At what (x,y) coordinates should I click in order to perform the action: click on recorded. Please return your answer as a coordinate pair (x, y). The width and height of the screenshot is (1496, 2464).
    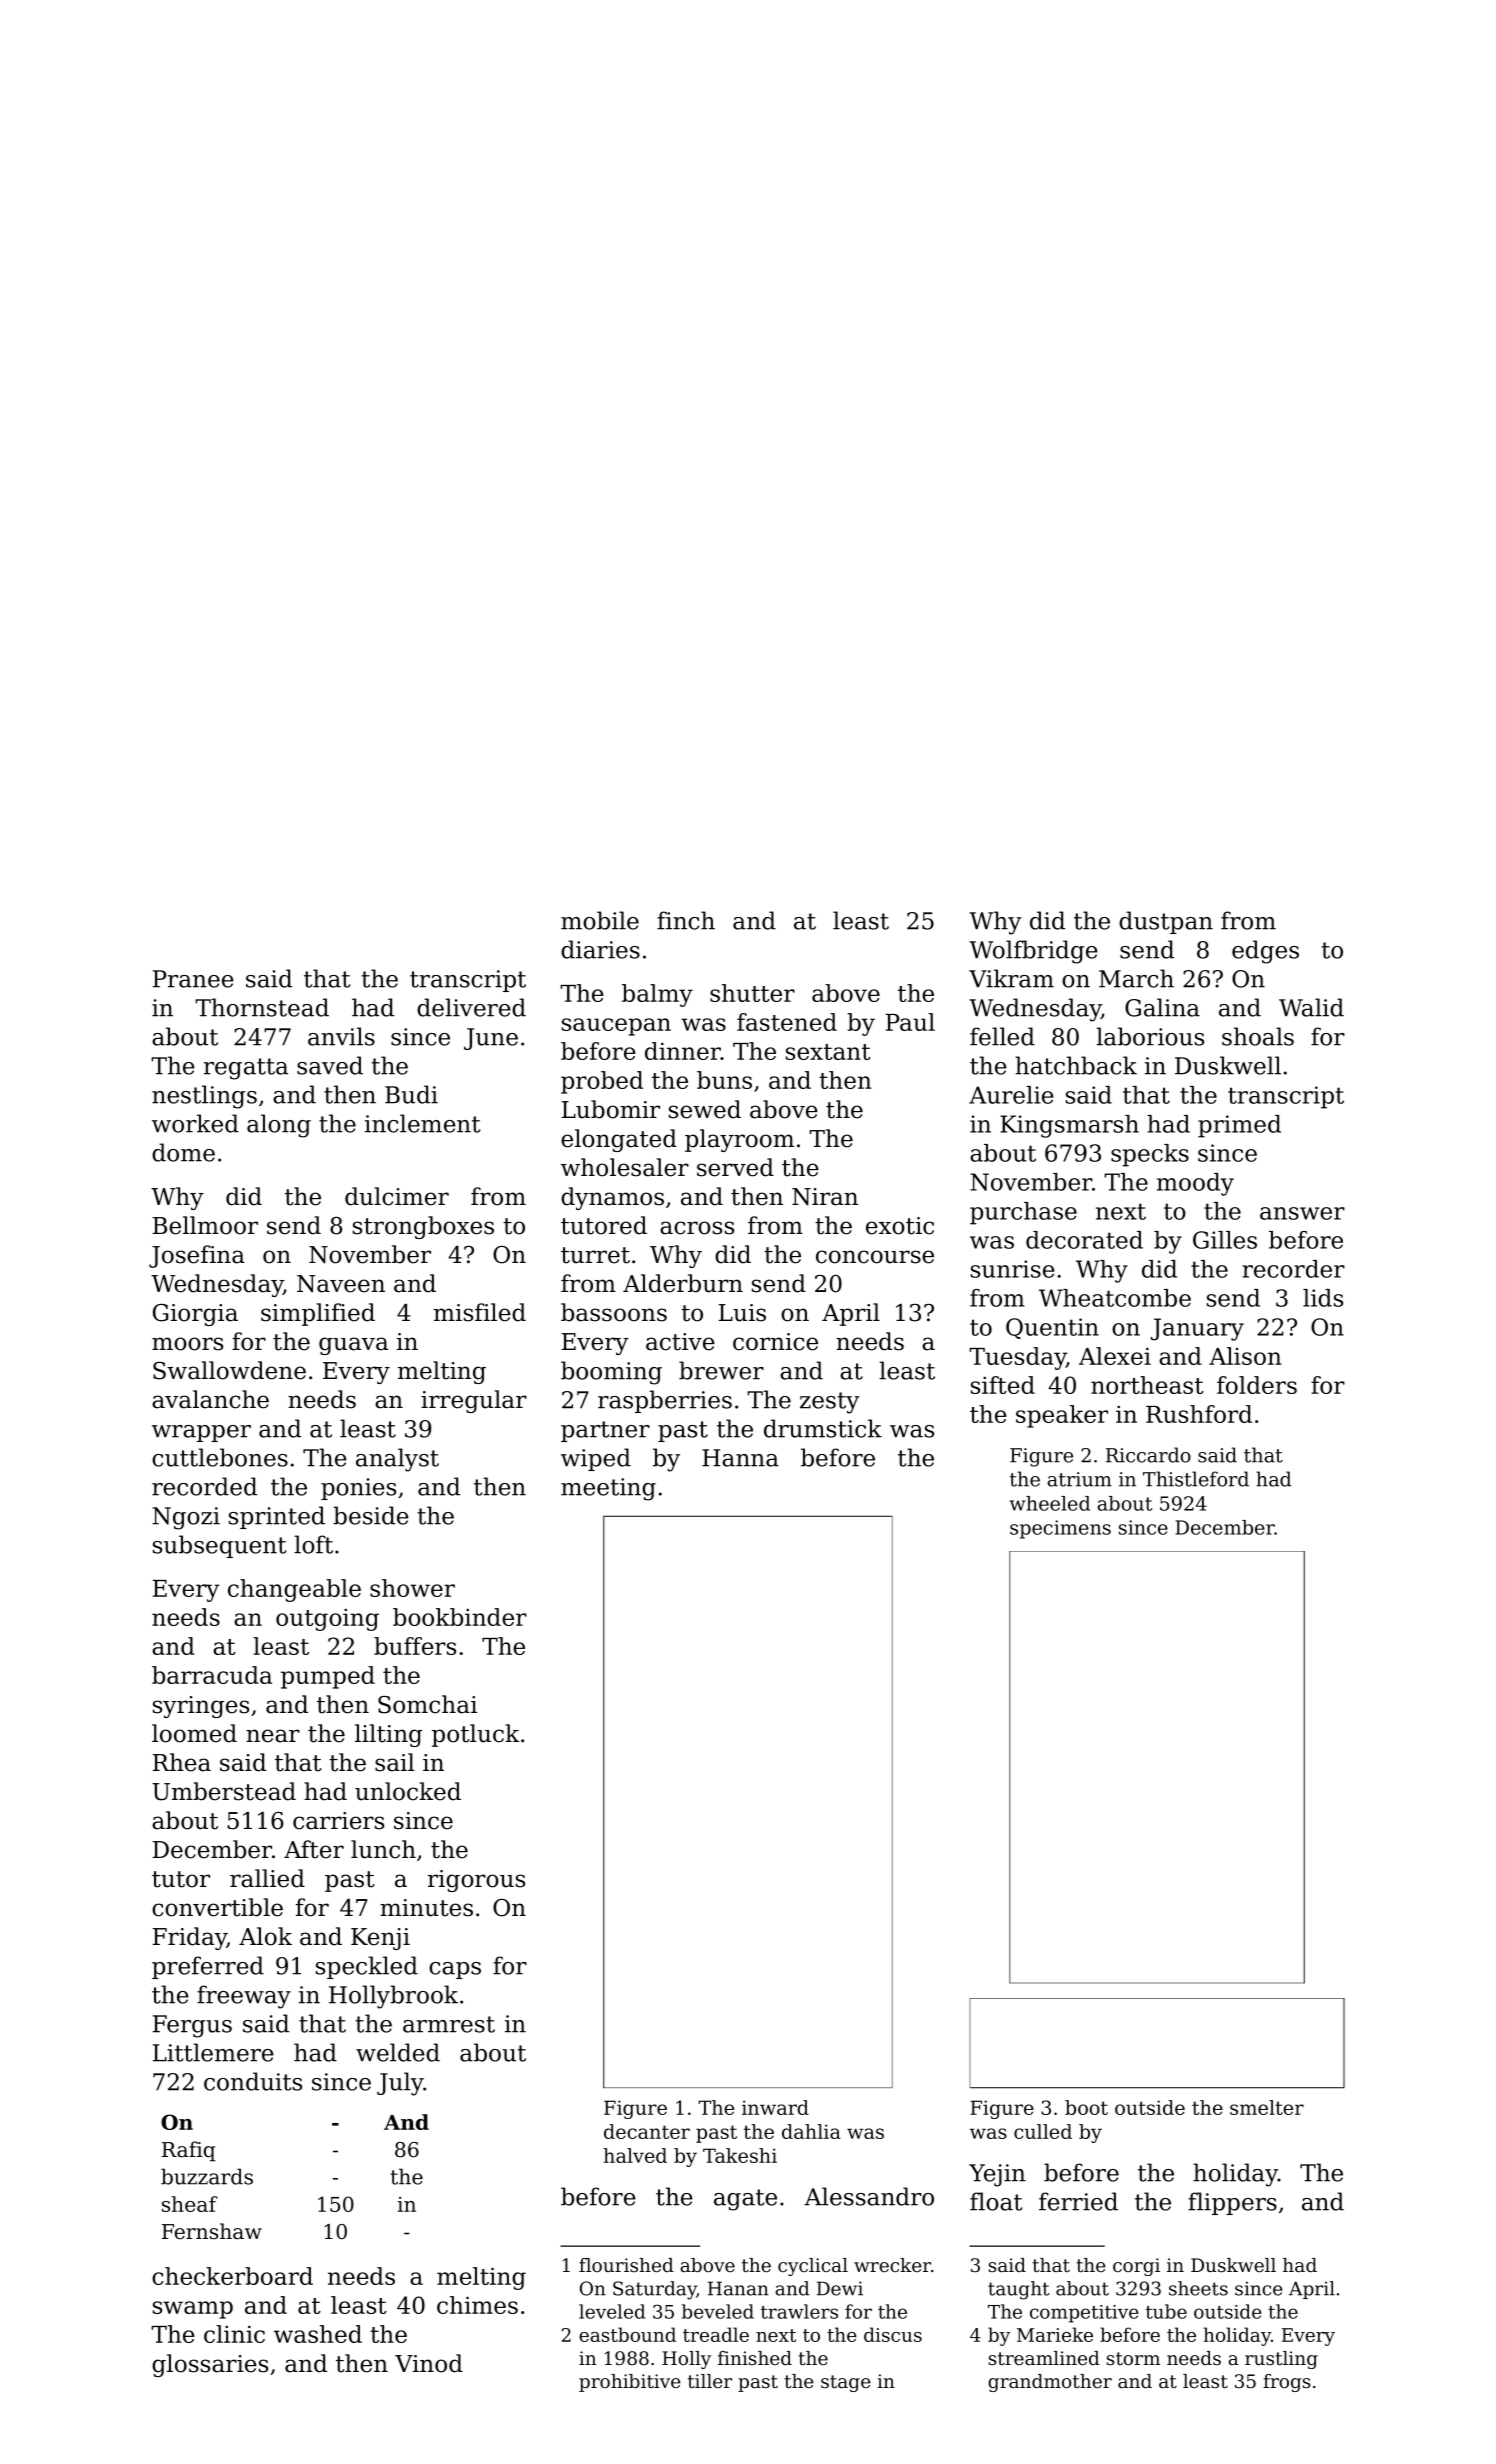
    Looking at the image, I should click on (204, 1486).
